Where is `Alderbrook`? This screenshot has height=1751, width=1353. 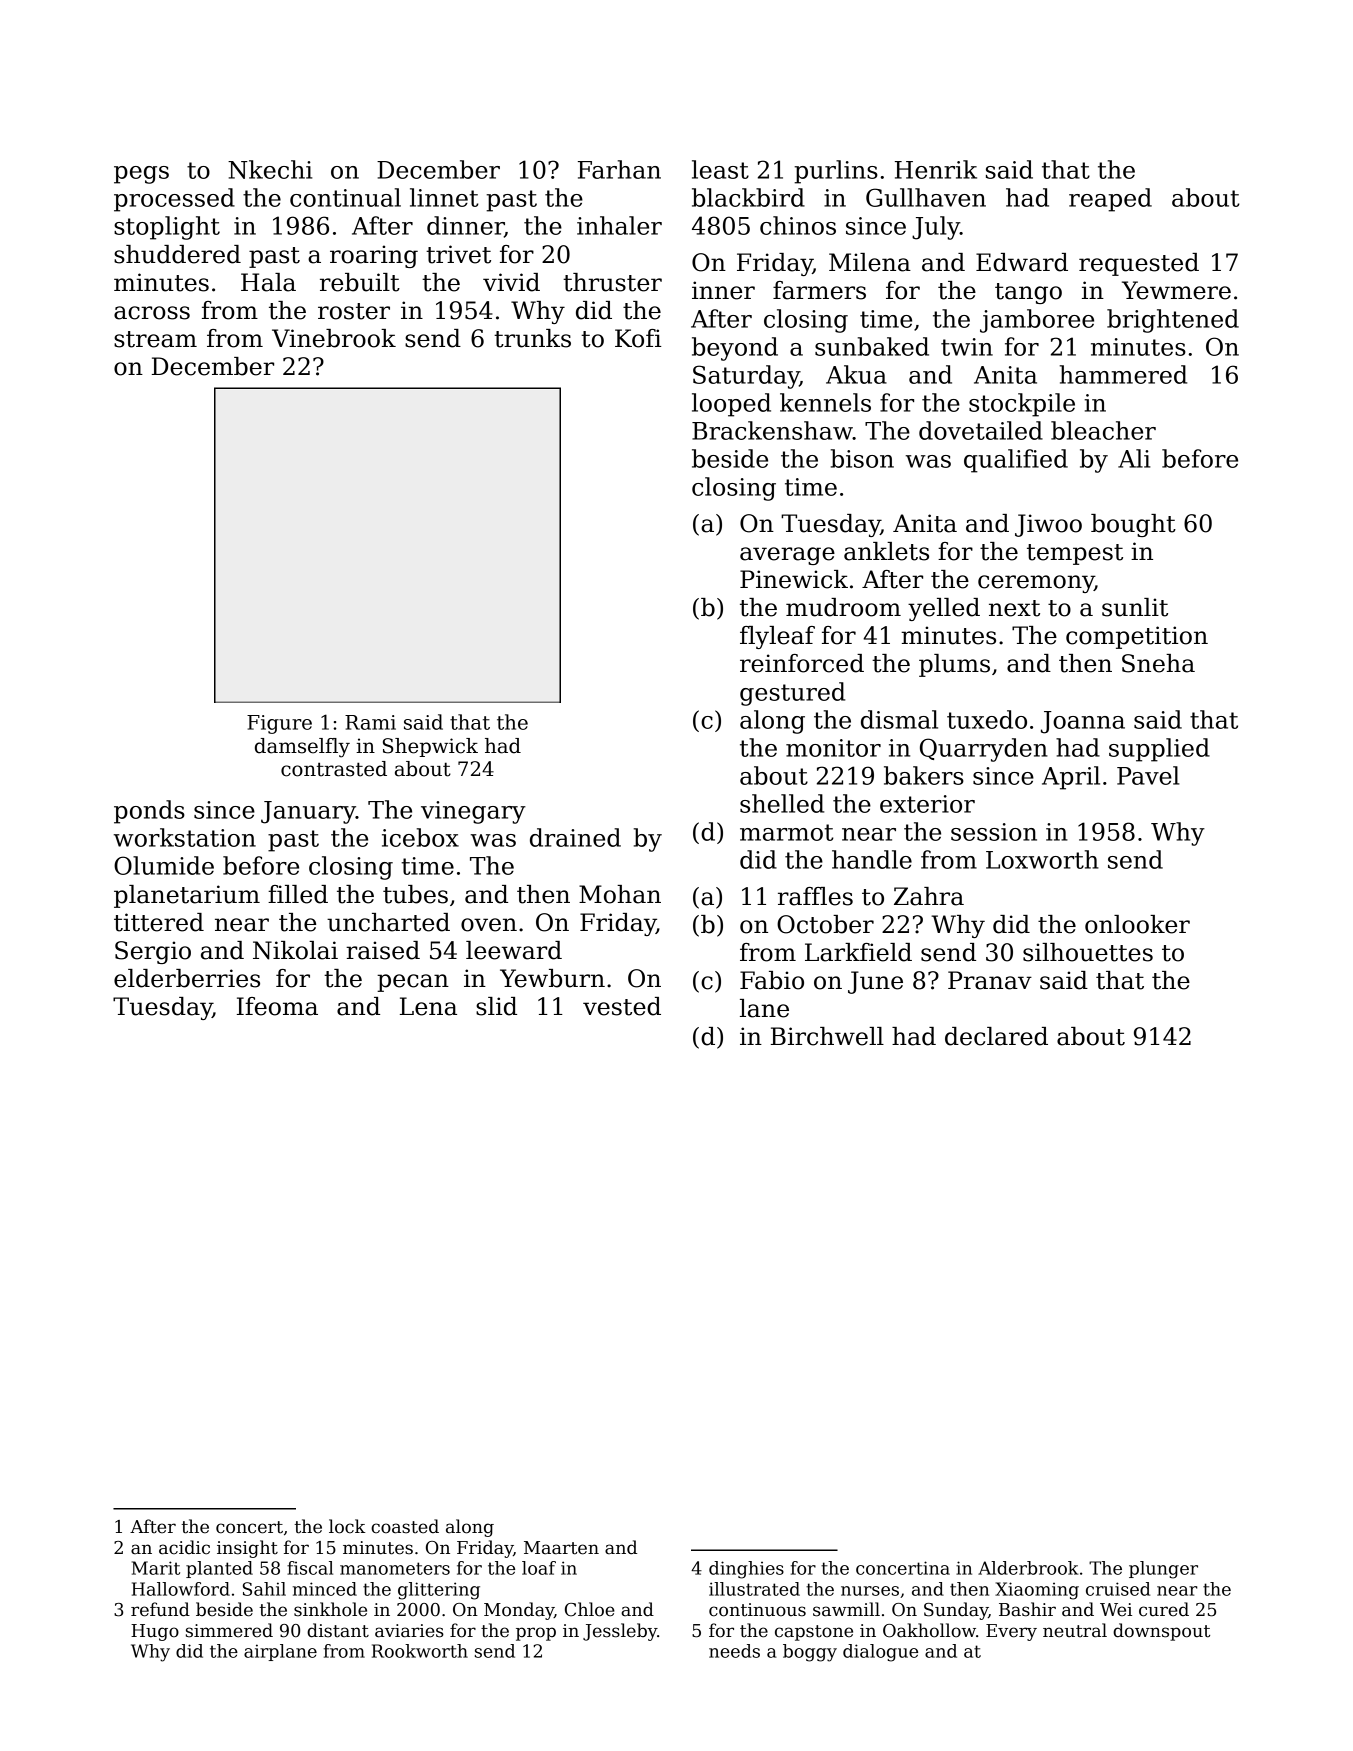 Alderbrook is located at coordinates (1028, 1568).
